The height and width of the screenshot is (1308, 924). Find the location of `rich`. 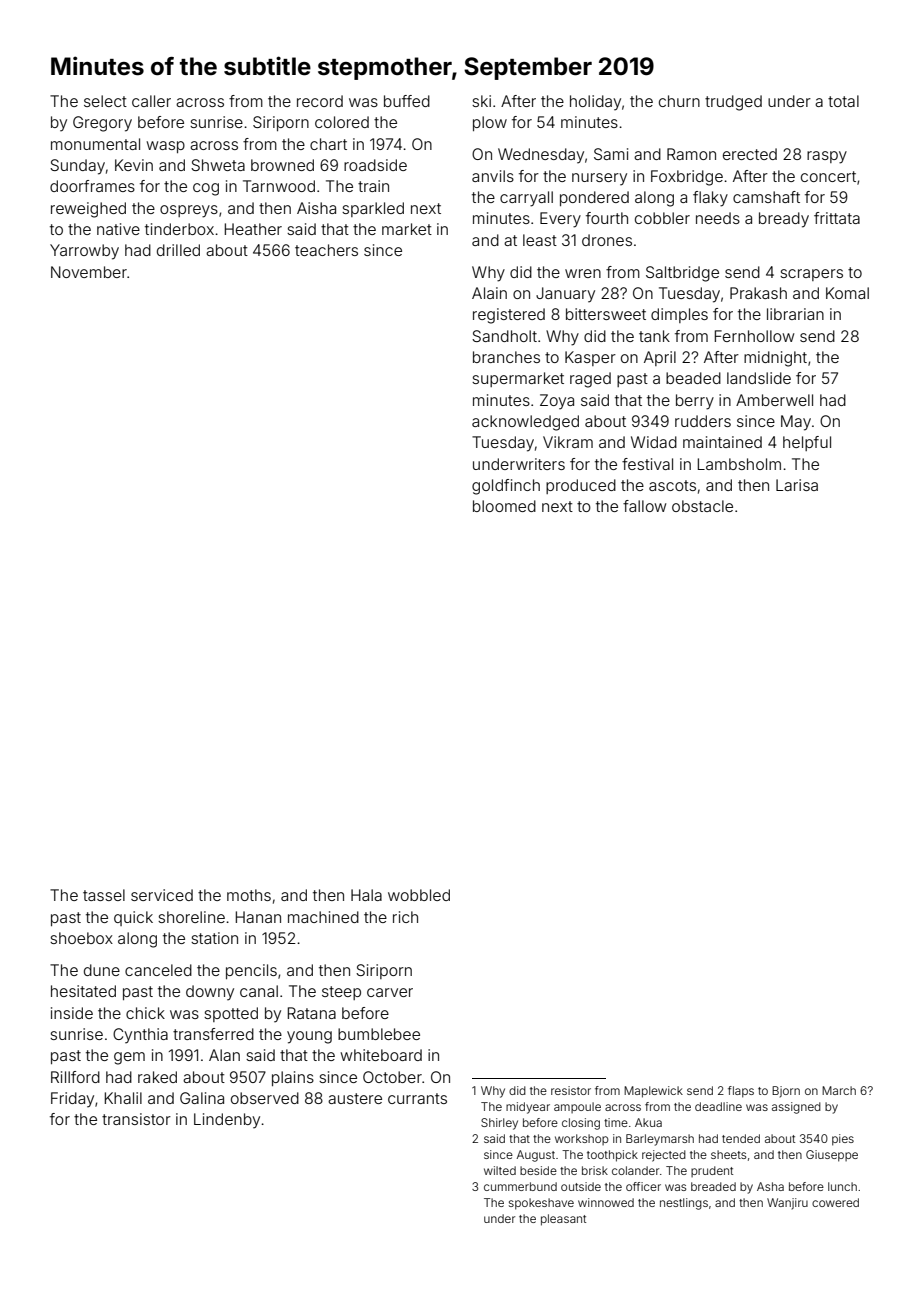

rich is located at coordinates (405, 917).
